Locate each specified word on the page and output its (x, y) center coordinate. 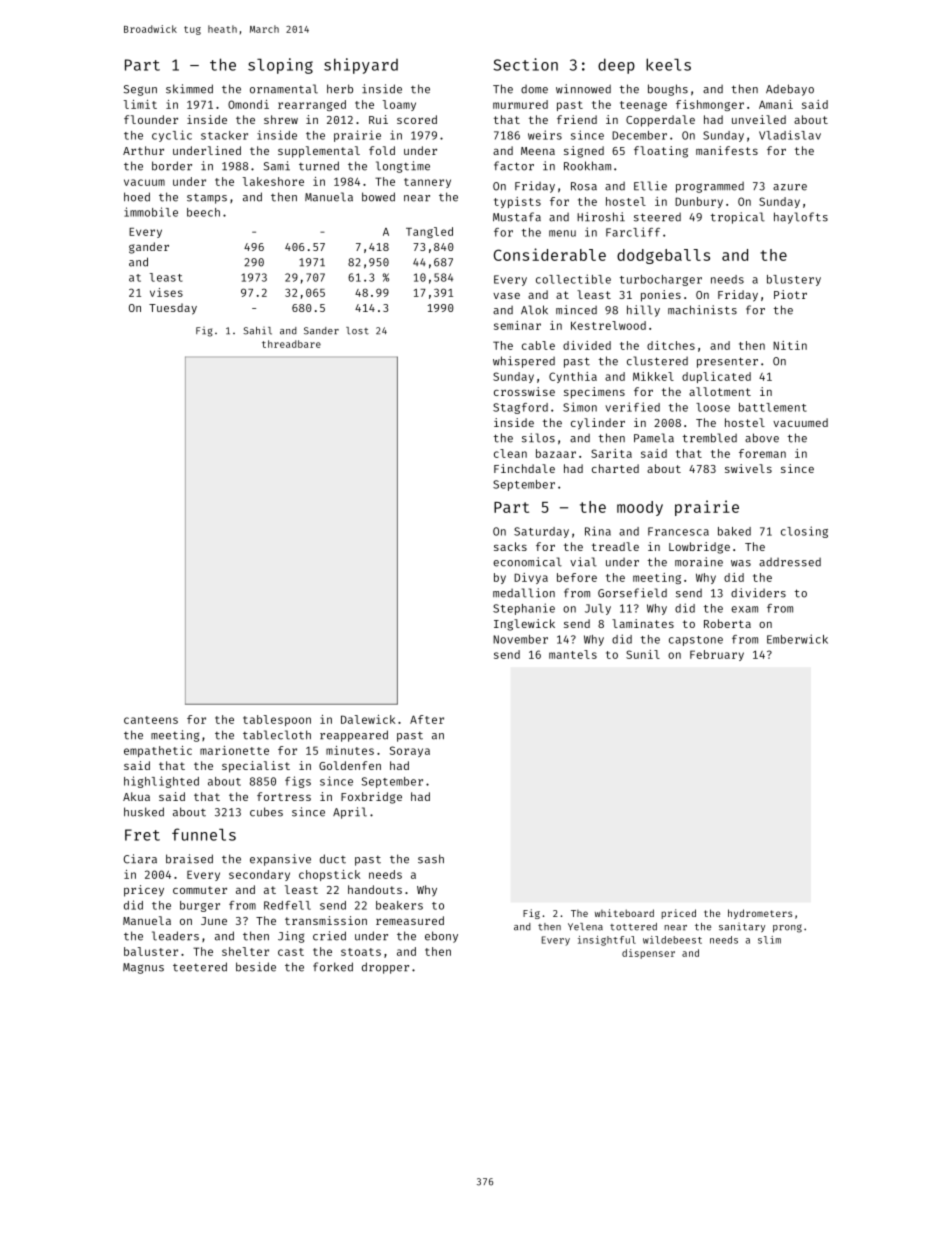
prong (787, 928)
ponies (661, 296)
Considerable (550, 254)
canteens (151, 720)
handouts (375, 889)
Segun (140, 90)
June (214, 921)
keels (668, 64)
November (520, 639)
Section (525, 64)
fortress (284, 796)
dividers (758, 593)
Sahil (257, 331)
